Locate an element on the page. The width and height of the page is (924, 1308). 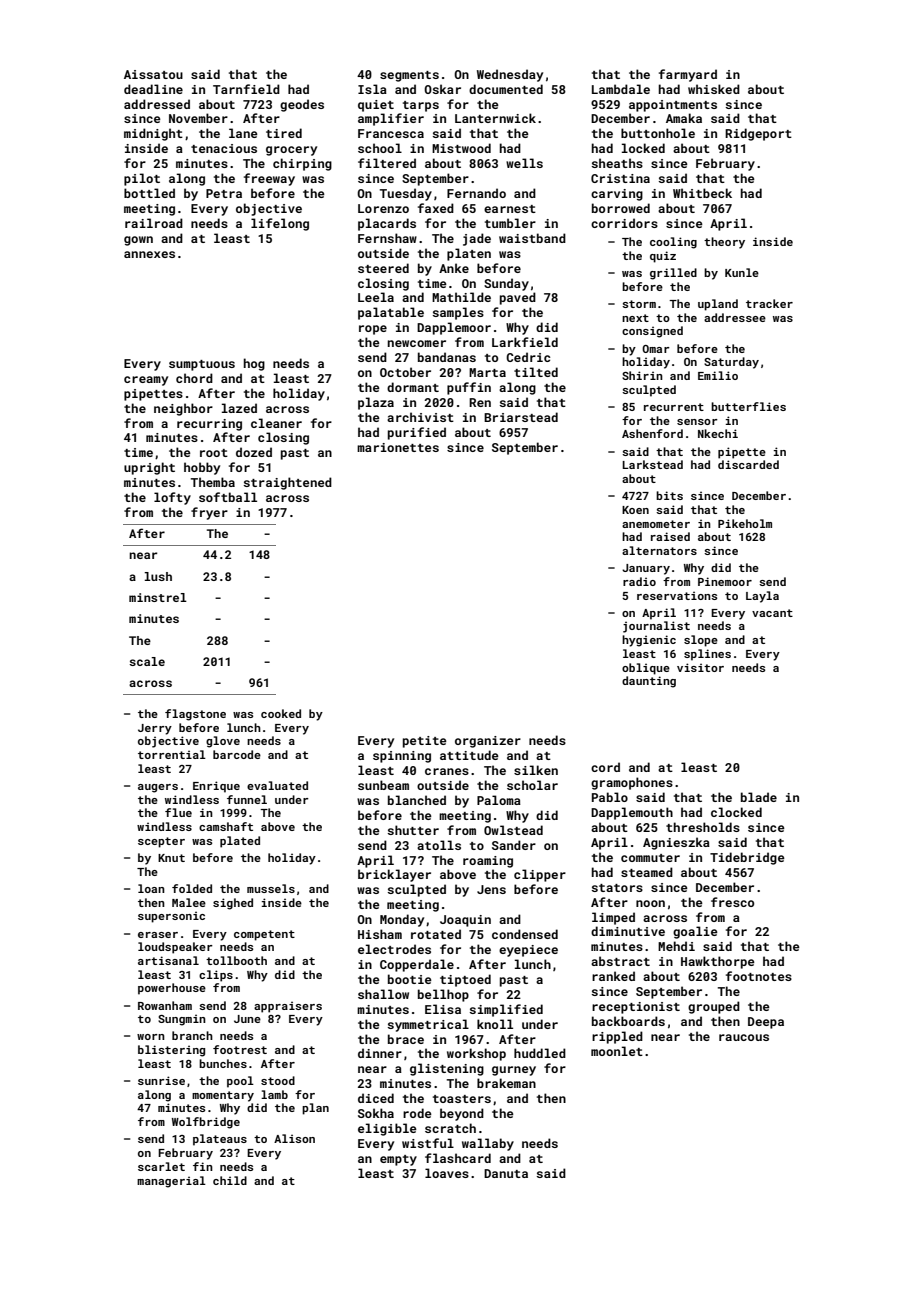
Emilio is located at coordinates (718, 375).
